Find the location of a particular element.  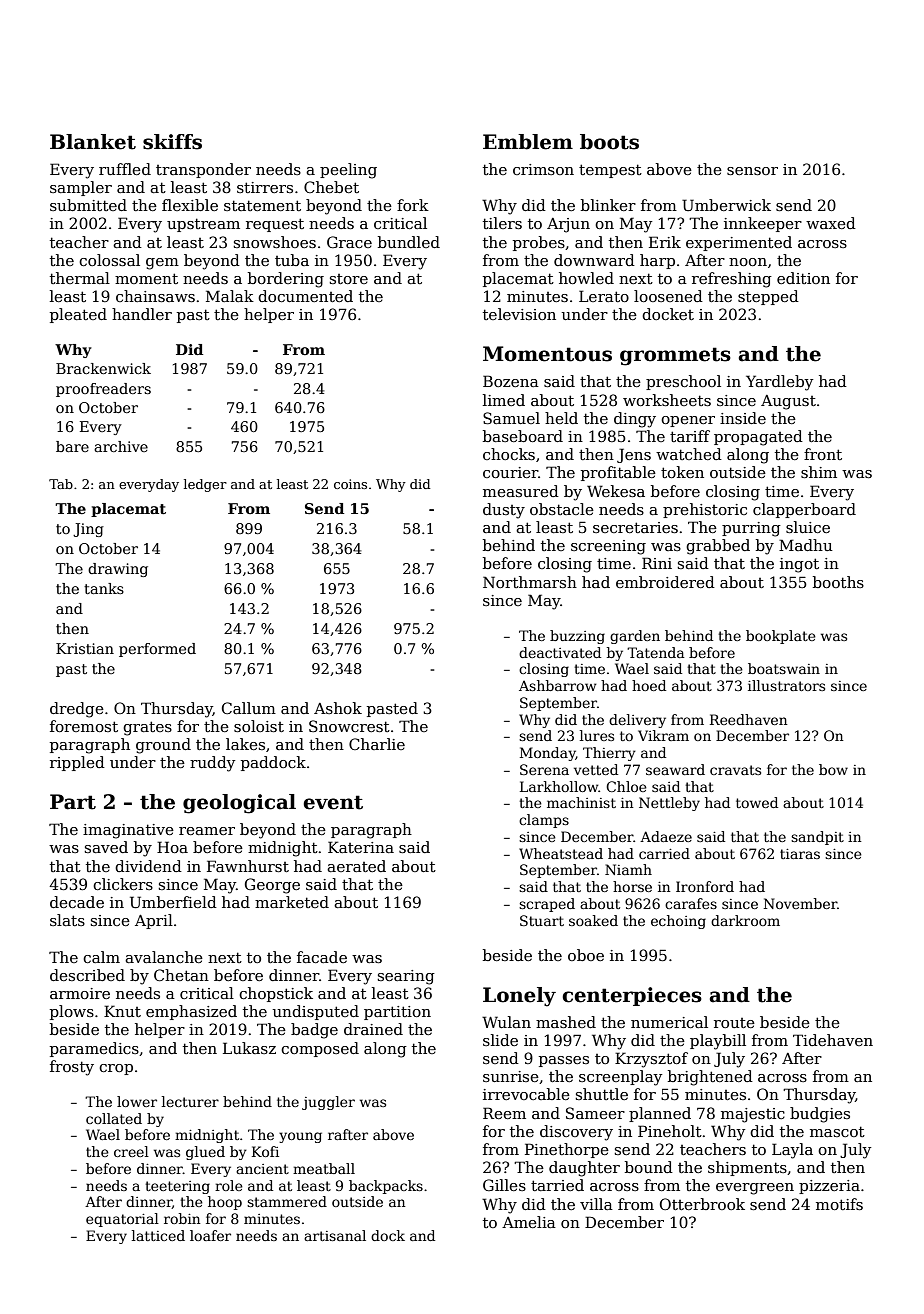

harp is located at coordinates (657, 261).
